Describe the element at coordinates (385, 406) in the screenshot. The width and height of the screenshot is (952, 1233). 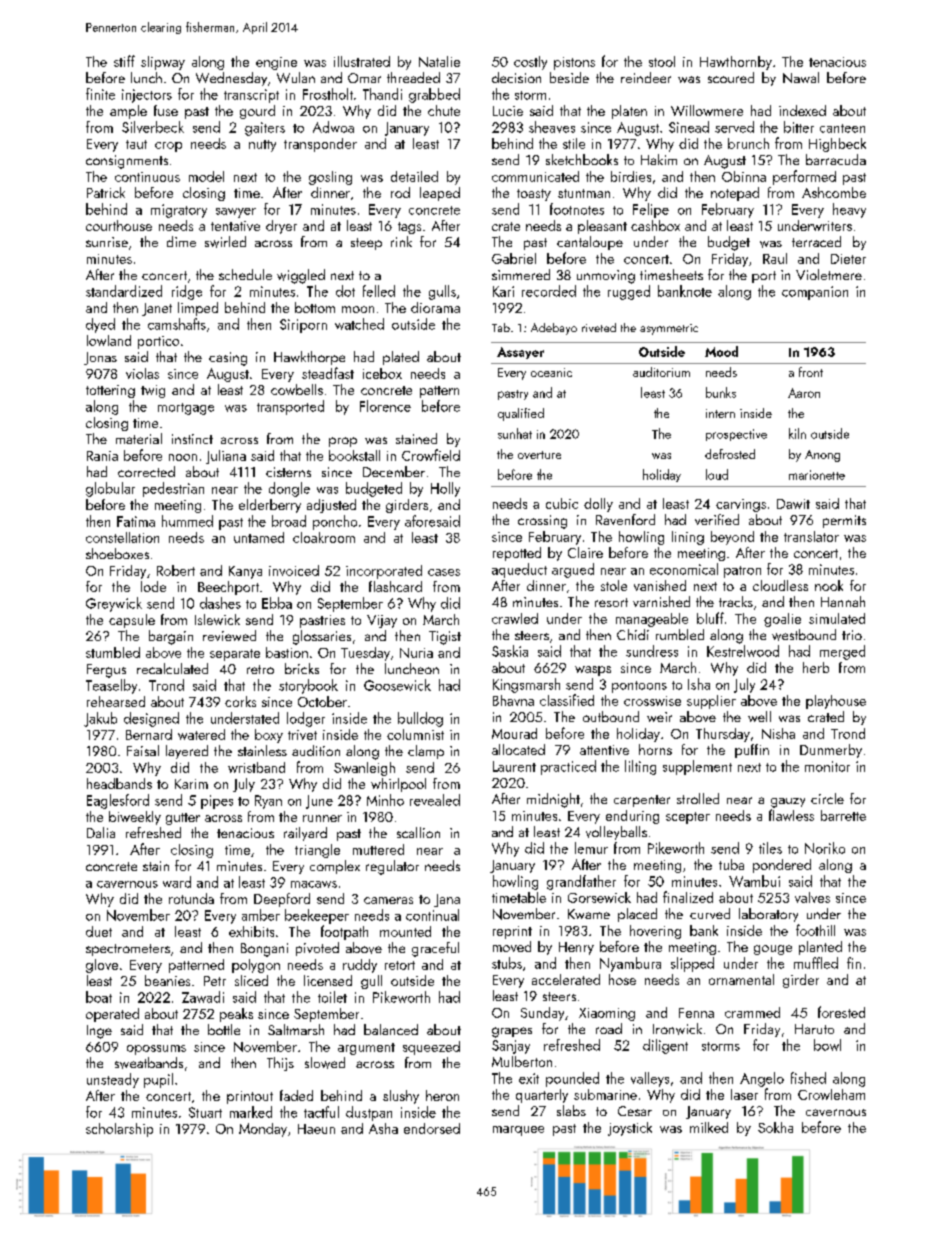
I see `Florence` at that location.
